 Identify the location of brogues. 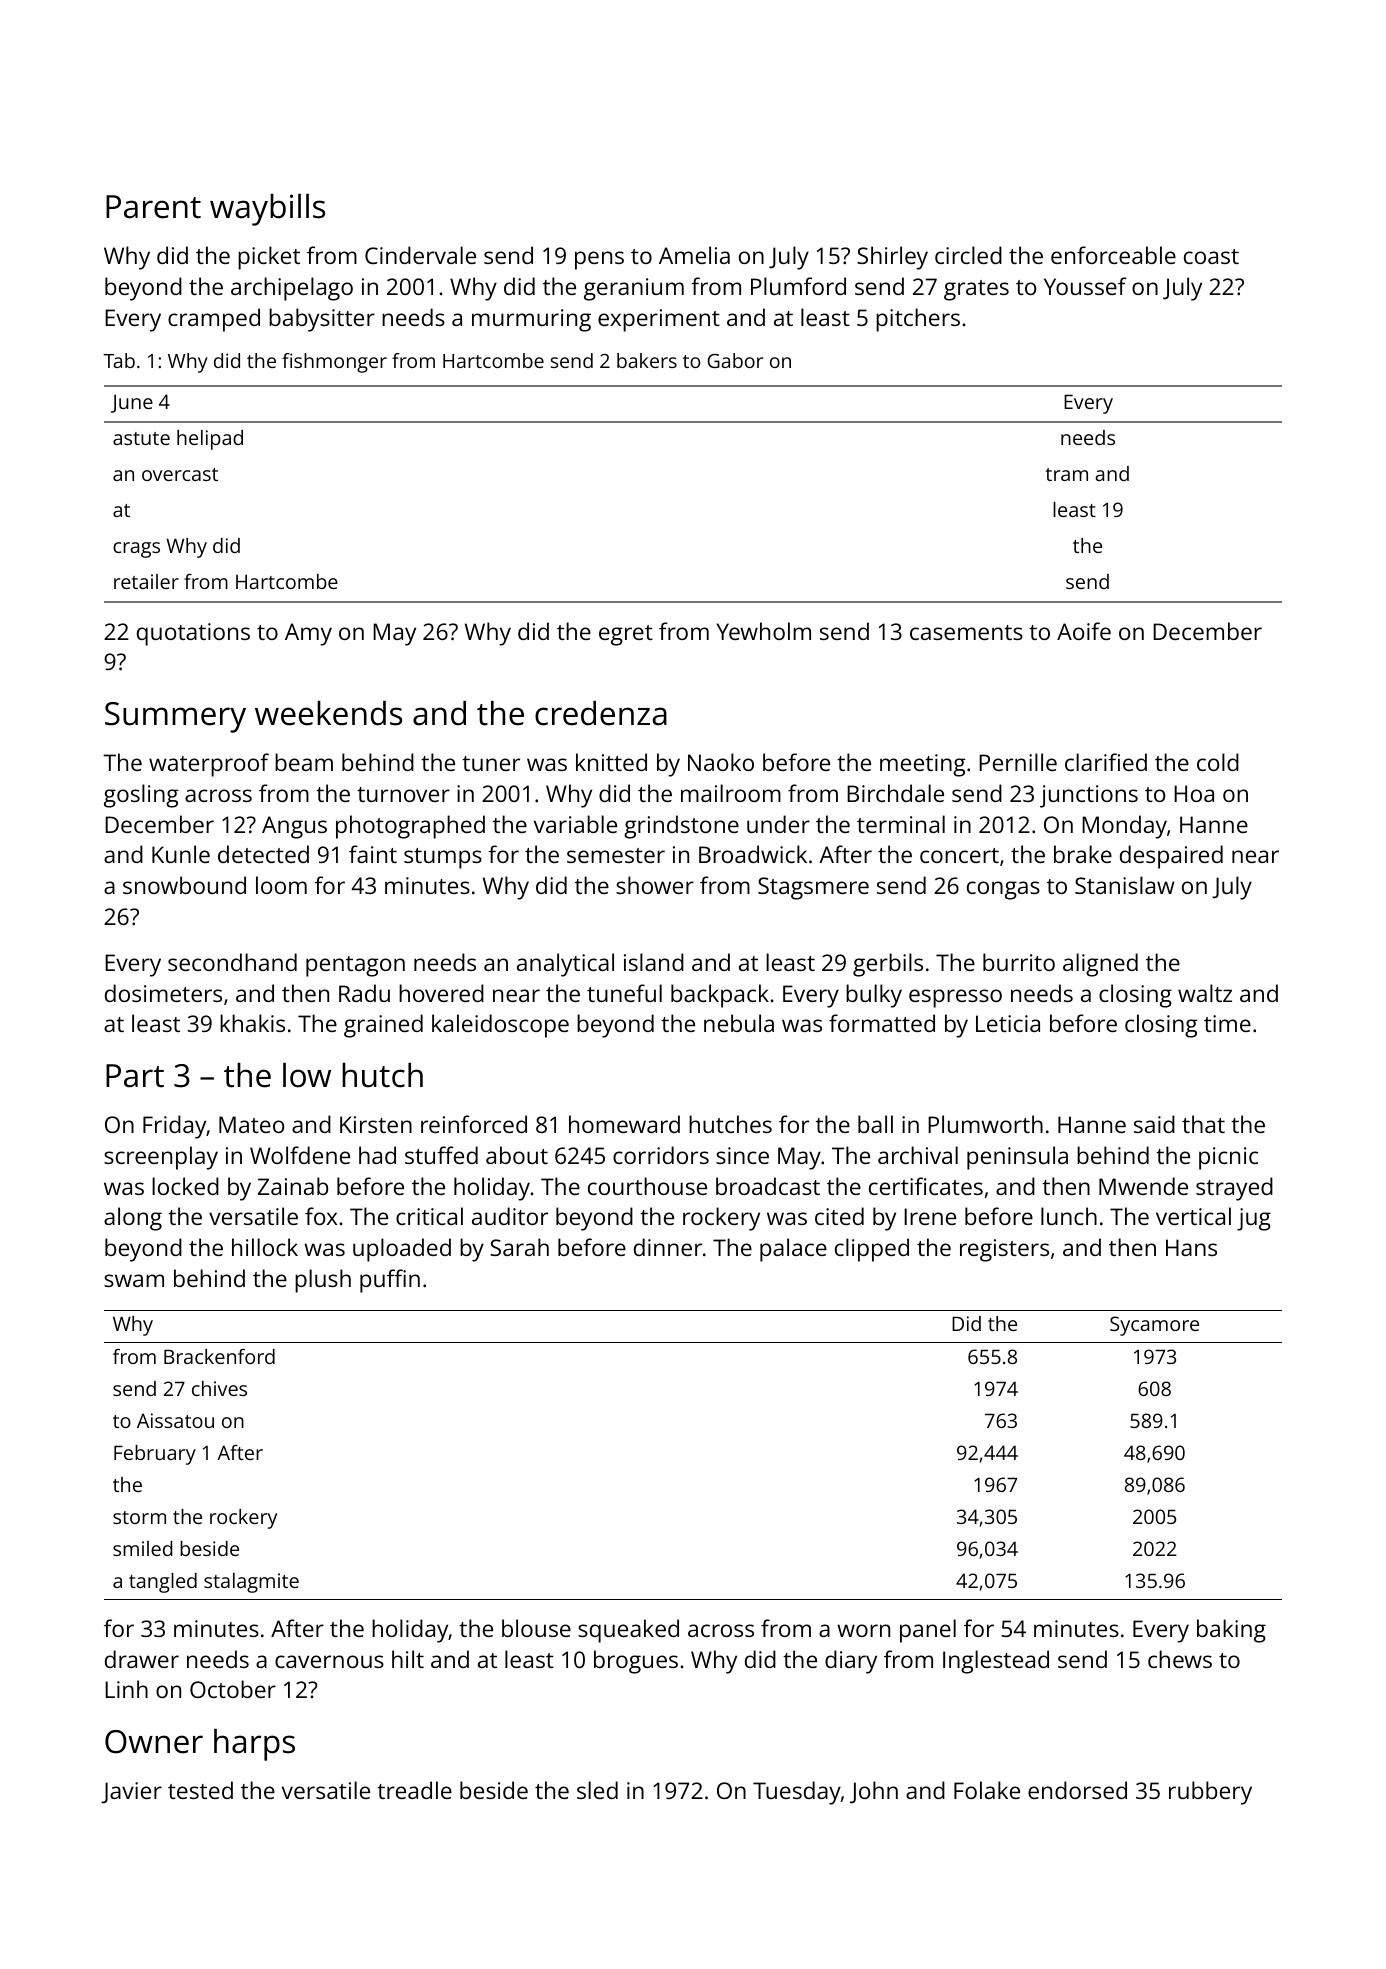
(636, 1662).
